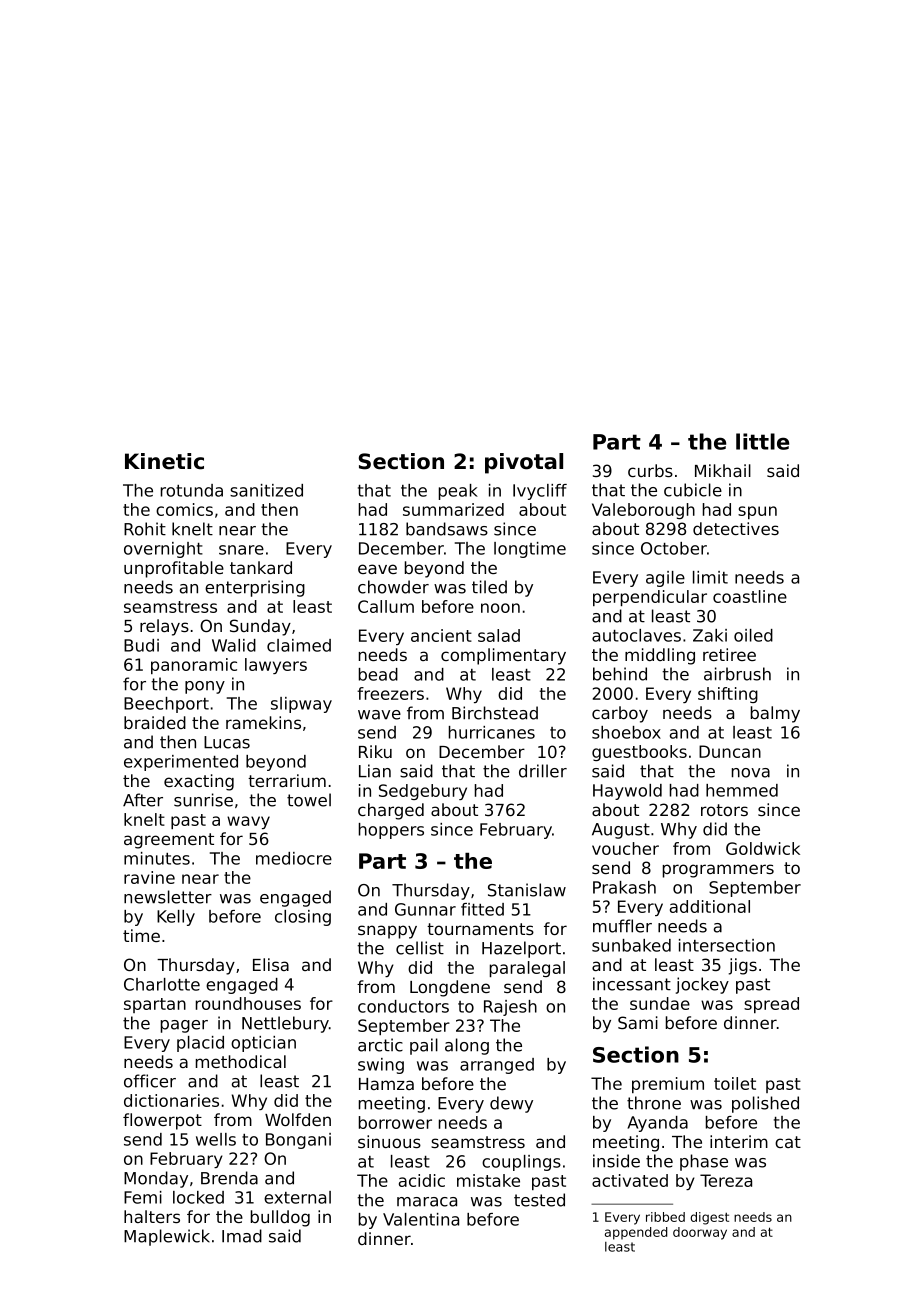  What do you see at coordinates (141, 645) in the screenshot?
I see `Budi` at bounding box center [141, 645].
